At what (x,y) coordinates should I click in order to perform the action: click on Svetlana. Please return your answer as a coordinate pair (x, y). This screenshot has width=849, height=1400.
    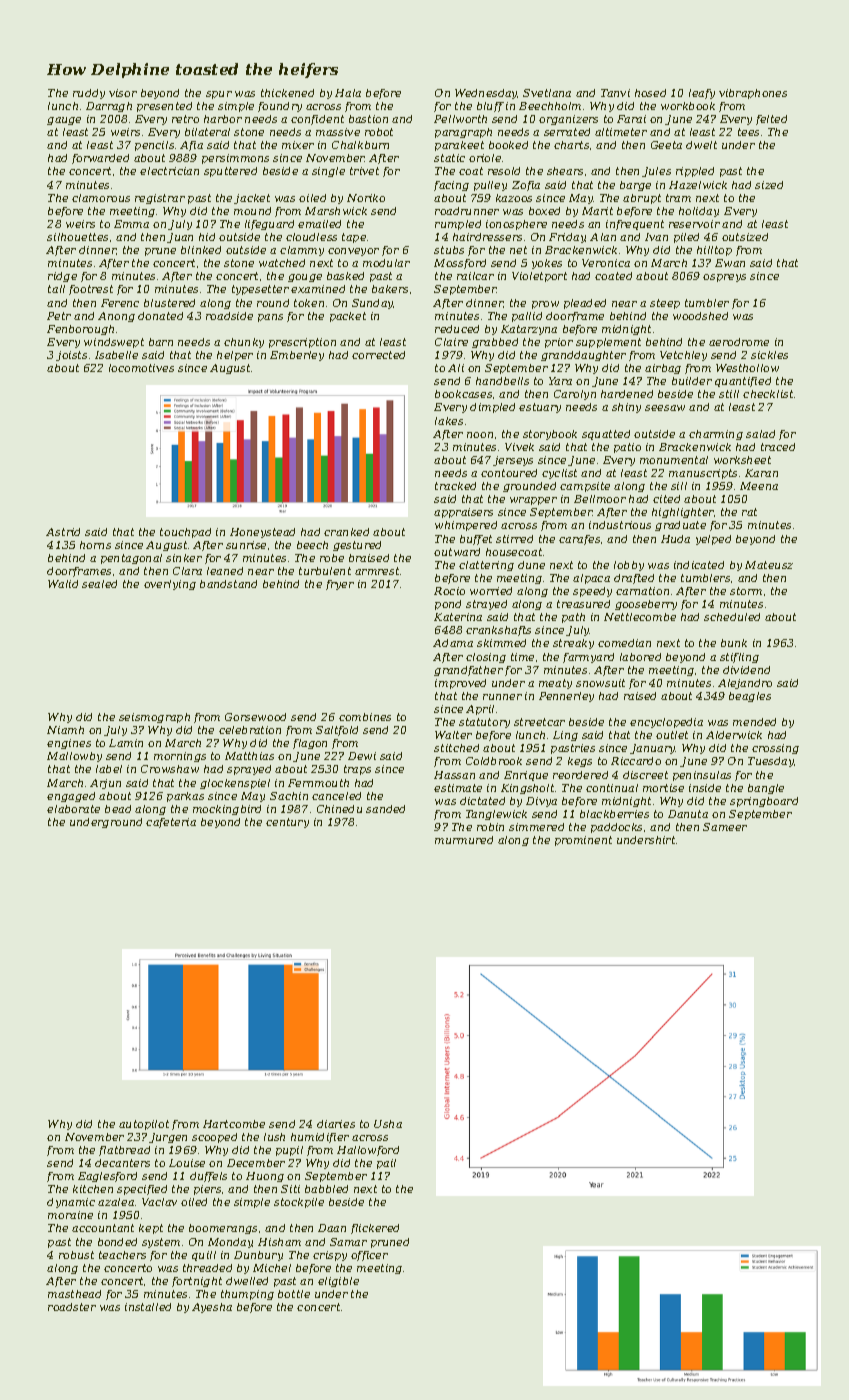
    Looking at the image, I should click on (547, 93).
